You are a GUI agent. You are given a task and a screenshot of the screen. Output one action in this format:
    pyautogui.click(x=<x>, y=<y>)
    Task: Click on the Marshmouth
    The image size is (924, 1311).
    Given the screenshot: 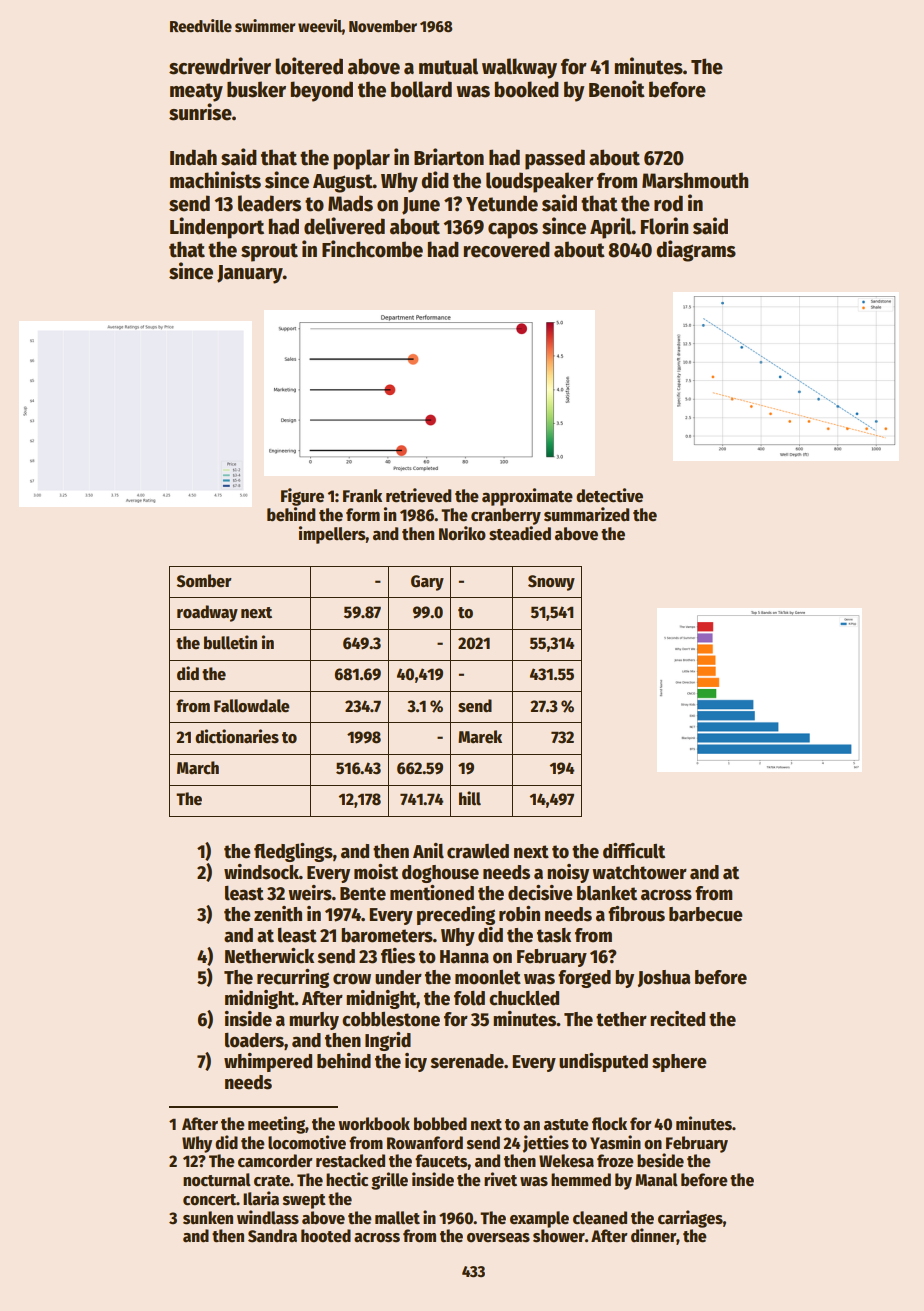 What is the action you would take?
    pyautogui.click(x=695, y=180)
